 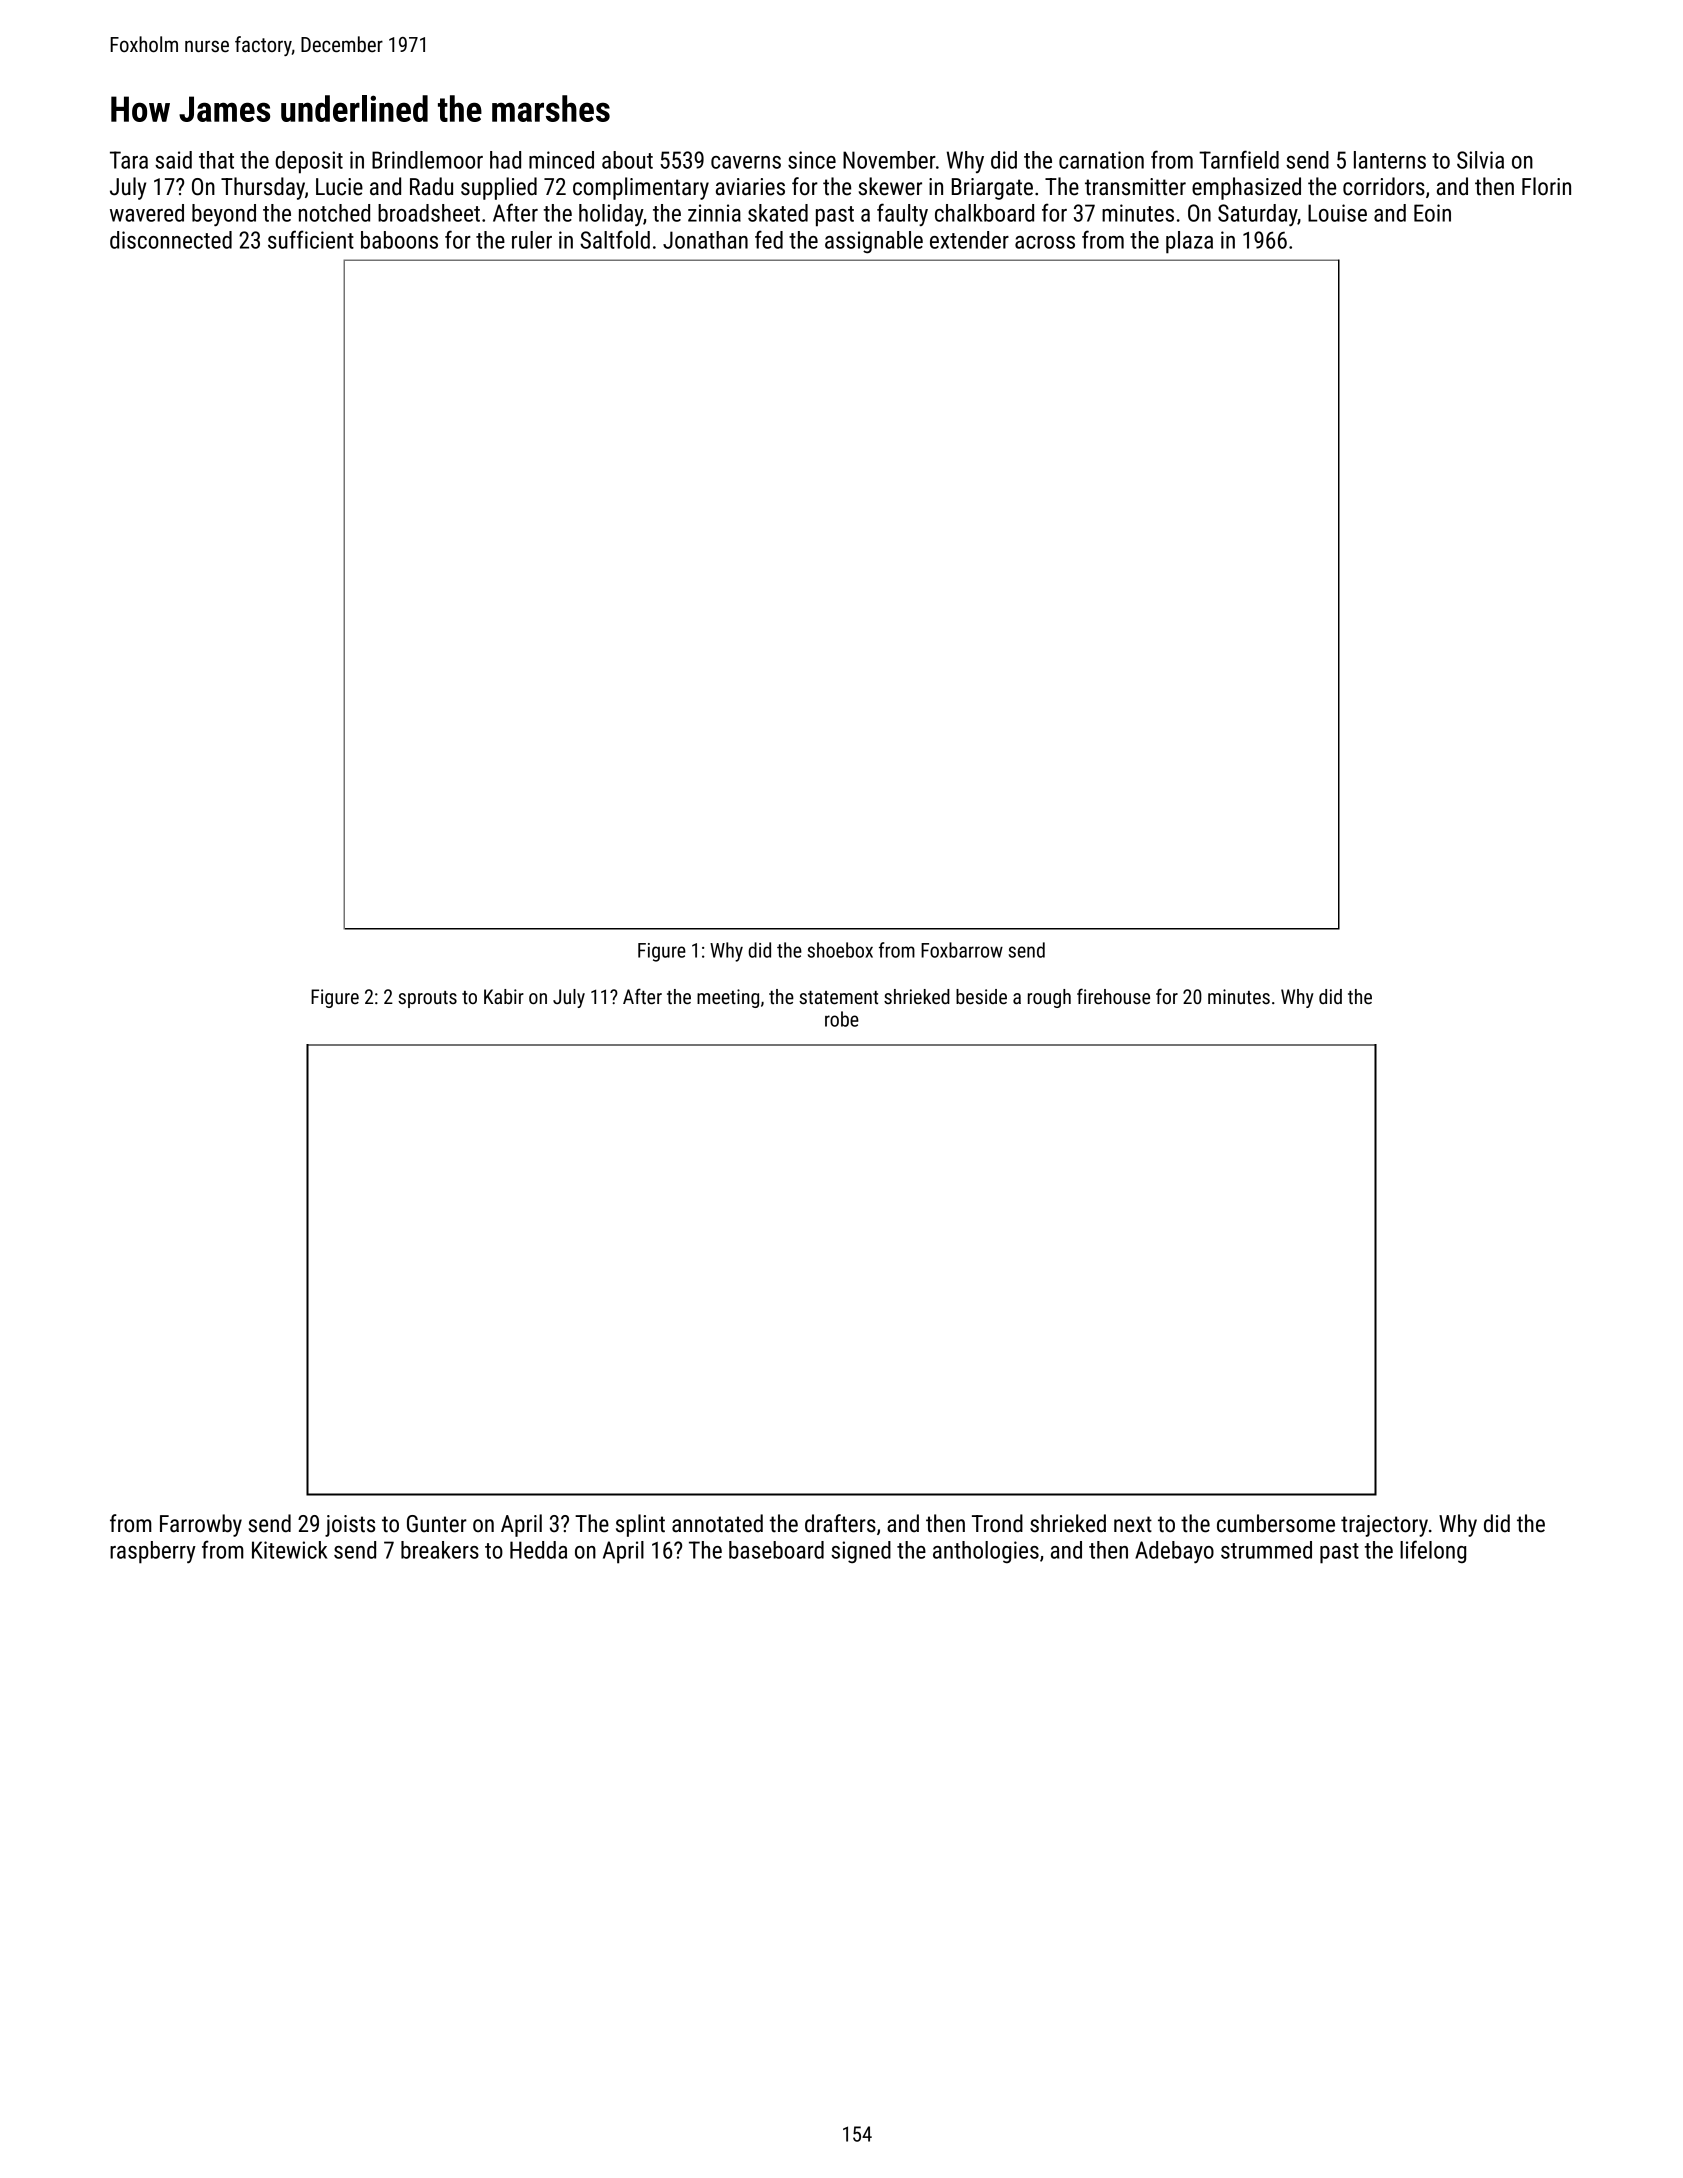 I want to click on signed, so click(x=861, y=1552).
